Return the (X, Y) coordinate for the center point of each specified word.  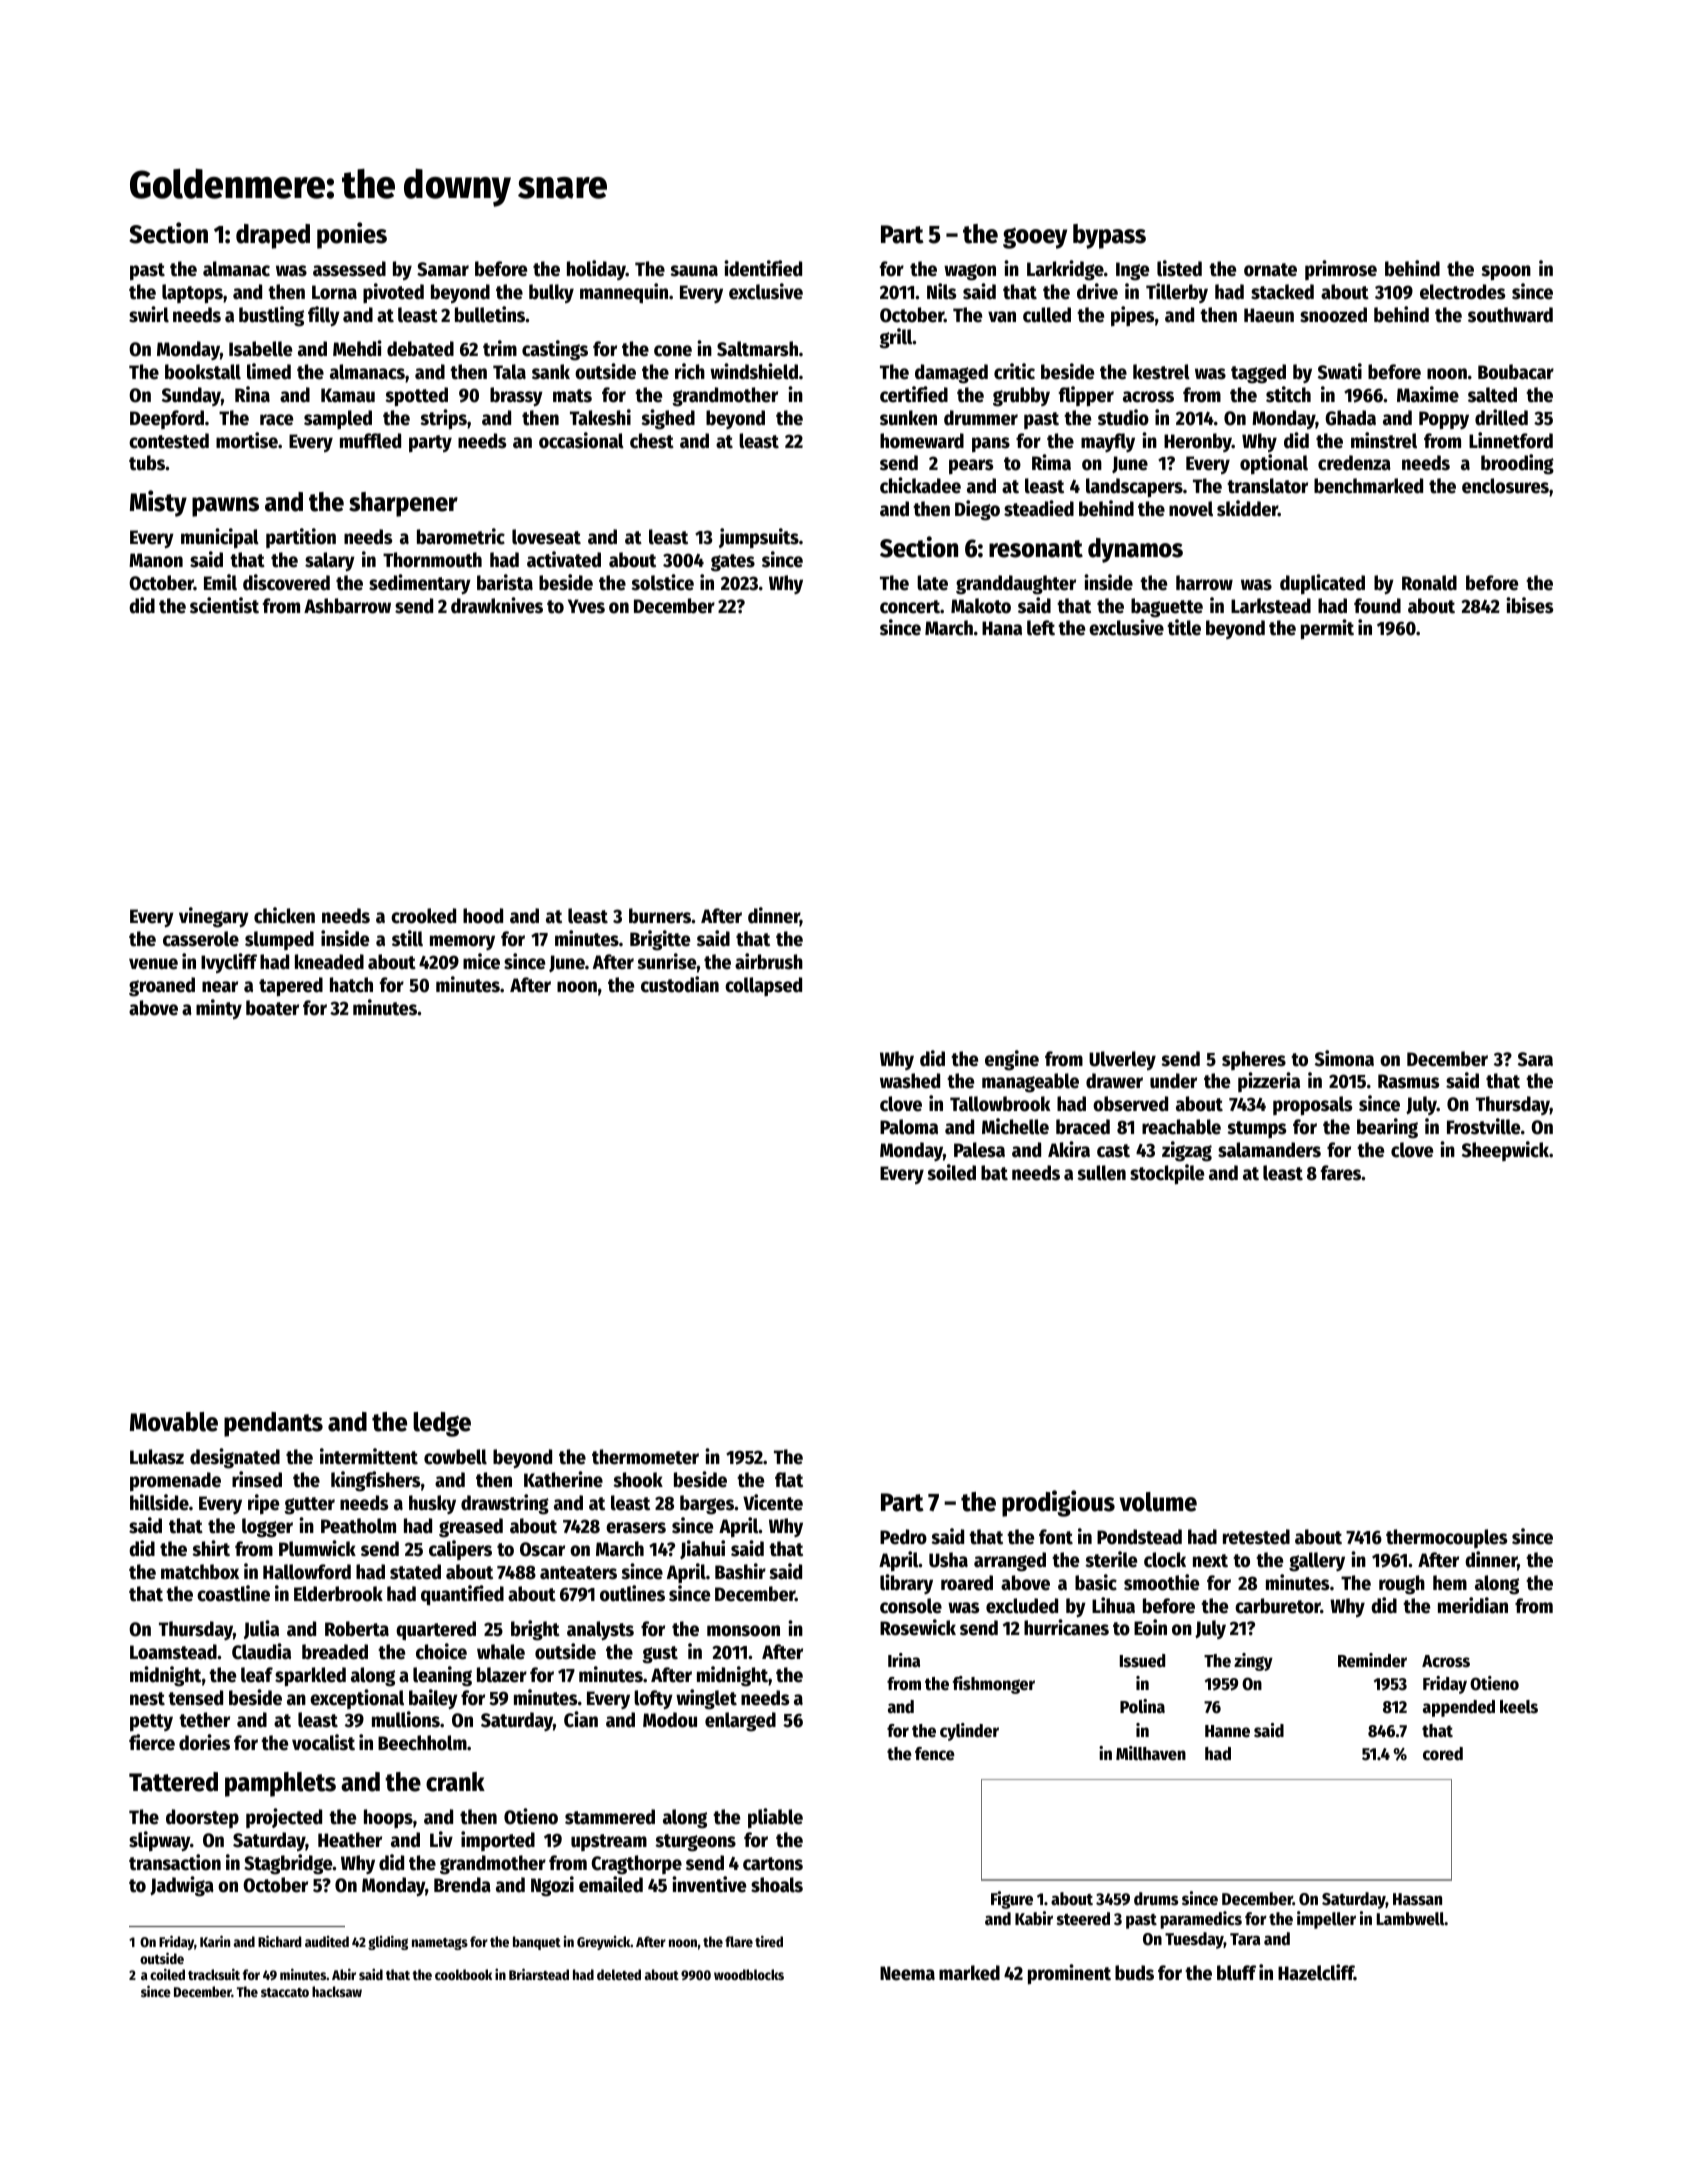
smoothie (1161, 1582)
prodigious (1058, 1503)
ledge (442, 1424)
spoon (1506, 272)
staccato (285, 1992)
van (1002, 317)
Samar (443, 269)
